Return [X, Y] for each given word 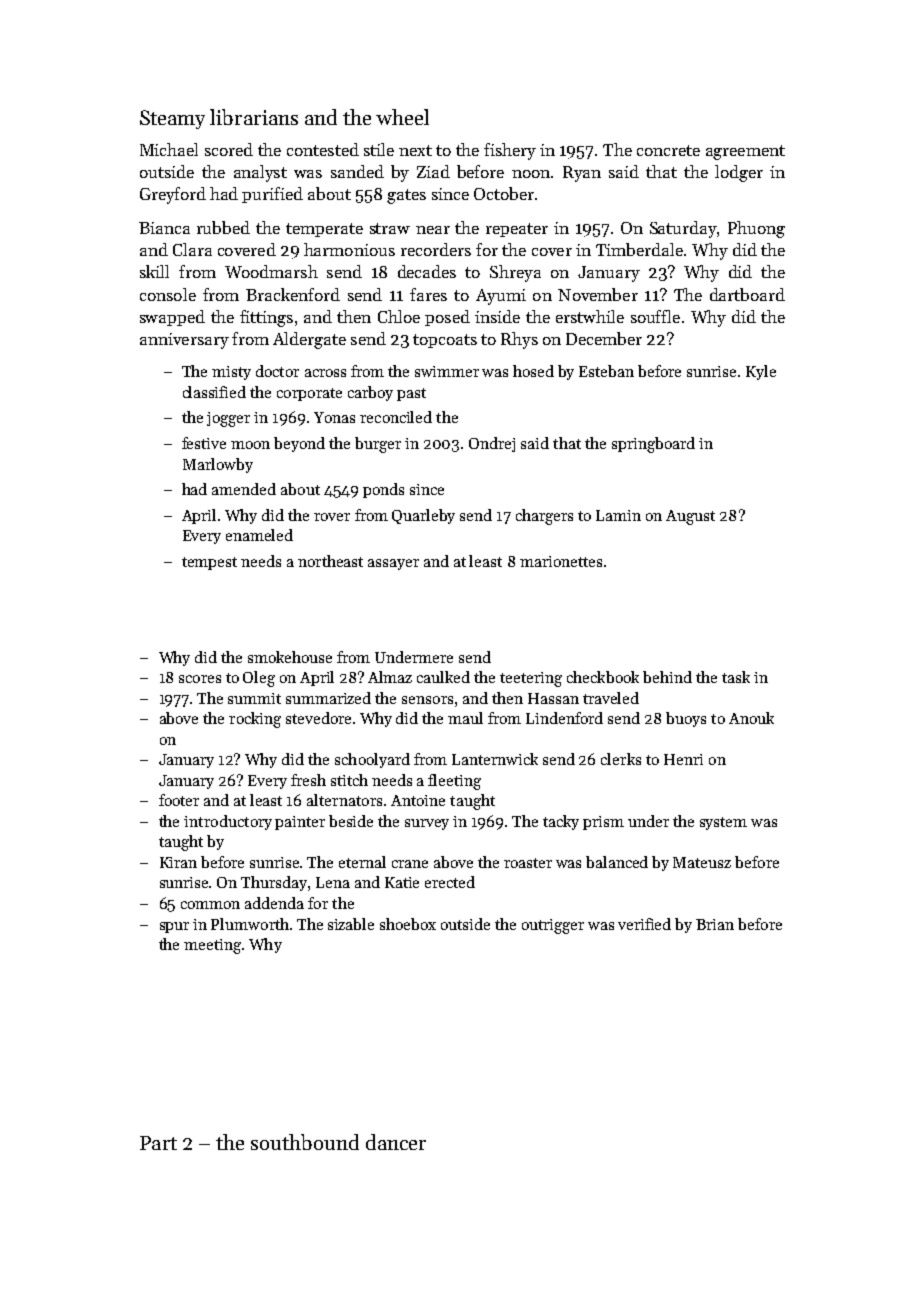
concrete [668, 150]
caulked [443, 677]
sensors [427, 700]
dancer [396, 1142]
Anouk [751, 718]
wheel [402, 117]
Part [158, 1143]
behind [667, 677]
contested [323, 149]
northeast [330, 561]
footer [179, 800]
